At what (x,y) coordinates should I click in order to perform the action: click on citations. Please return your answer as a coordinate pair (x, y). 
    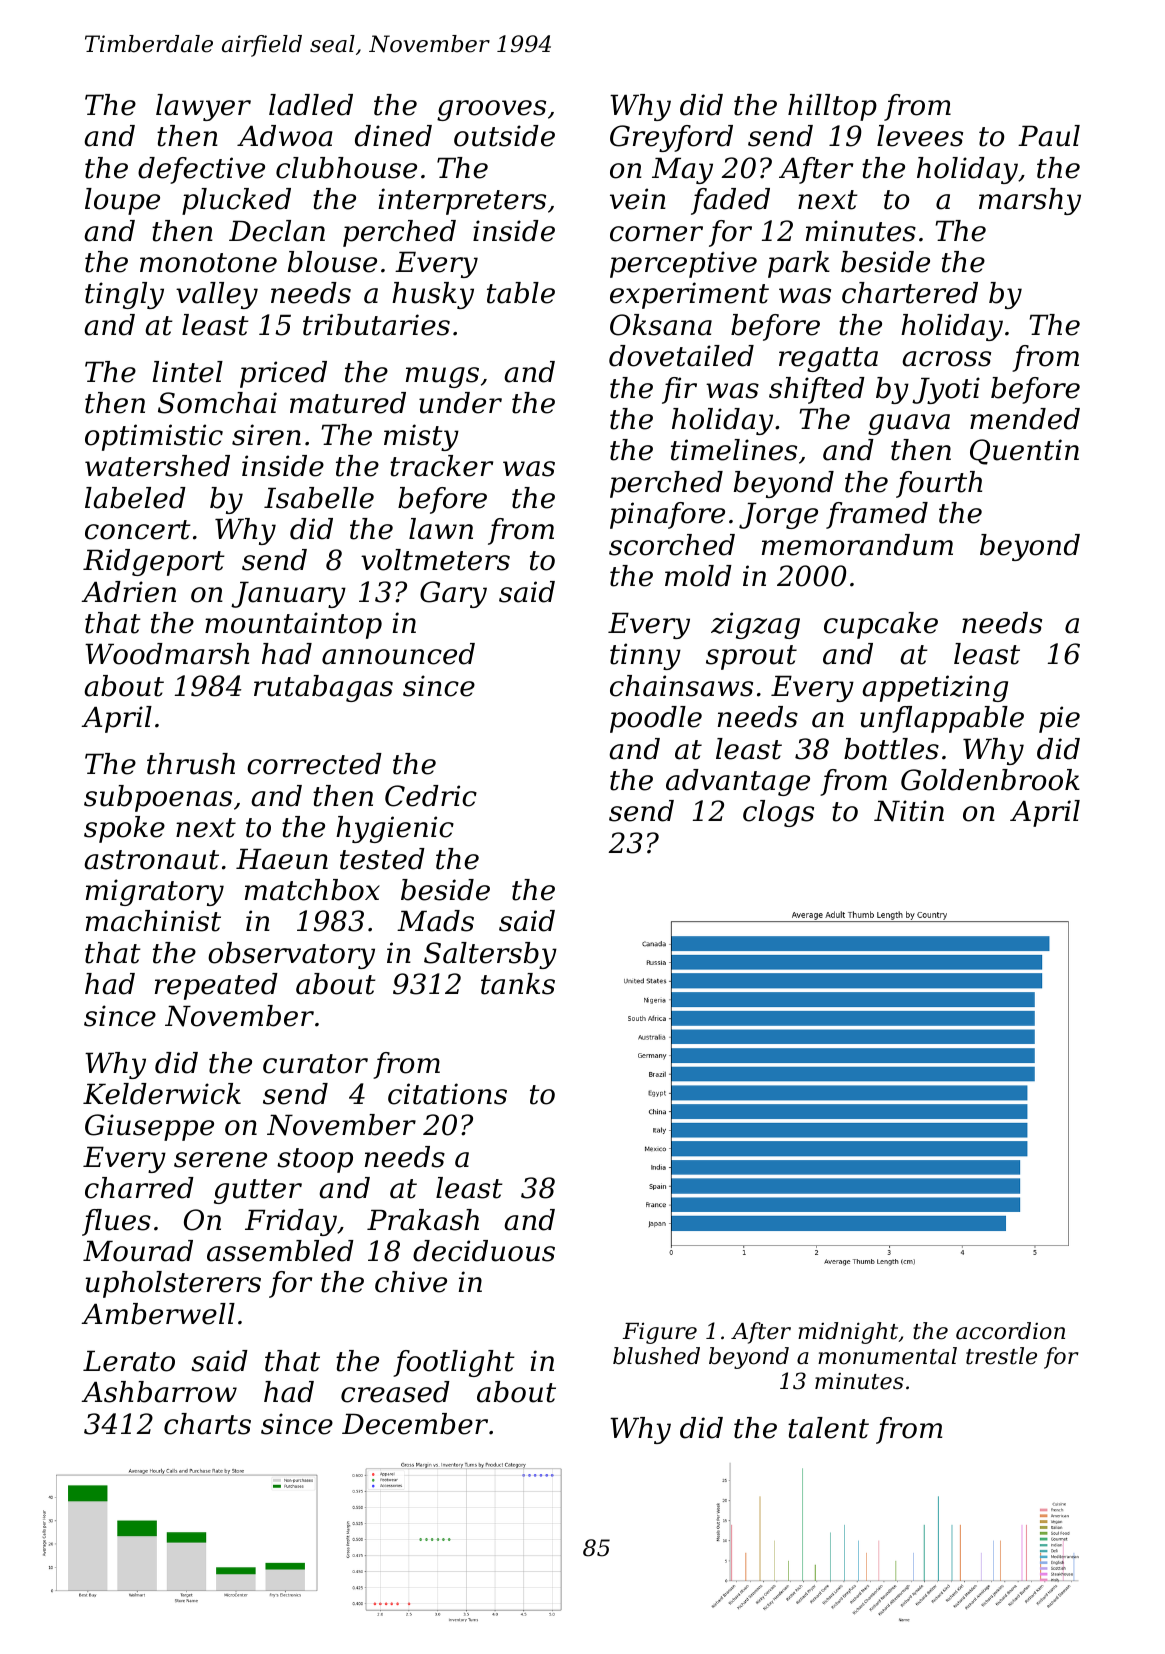
    Looking at the image, I should click on (447, 1094).
